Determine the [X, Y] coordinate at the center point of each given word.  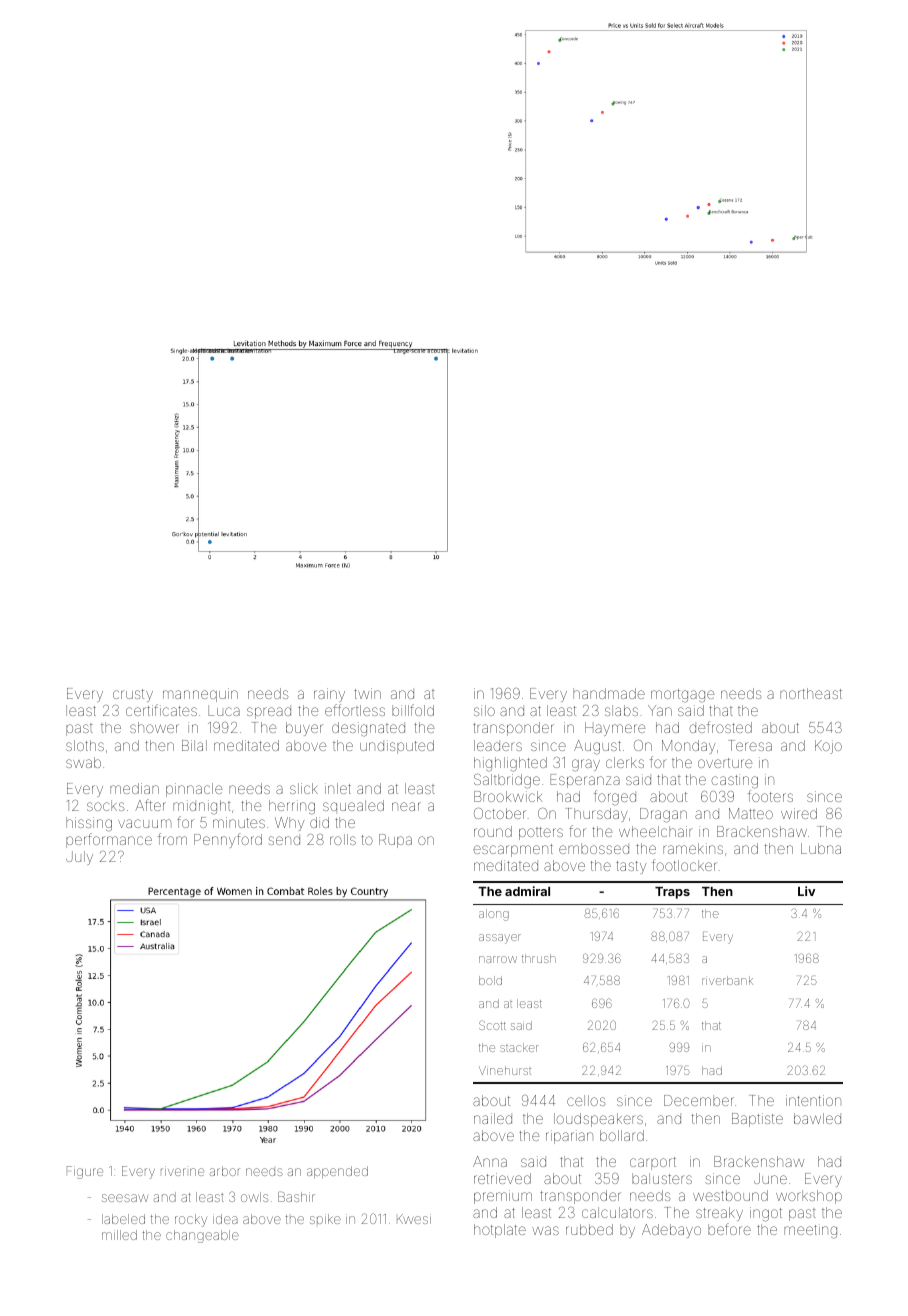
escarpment [513, 850]
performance [109, 840]
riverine [182, 1171]
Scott [492, 1025]
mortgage [682, 695]
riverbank [727, 980]
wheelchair [656, 831]
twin [367, 693]
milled [119, 1235]
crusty [133, 695]
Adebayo [671, 1231]
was [545, 1230]
